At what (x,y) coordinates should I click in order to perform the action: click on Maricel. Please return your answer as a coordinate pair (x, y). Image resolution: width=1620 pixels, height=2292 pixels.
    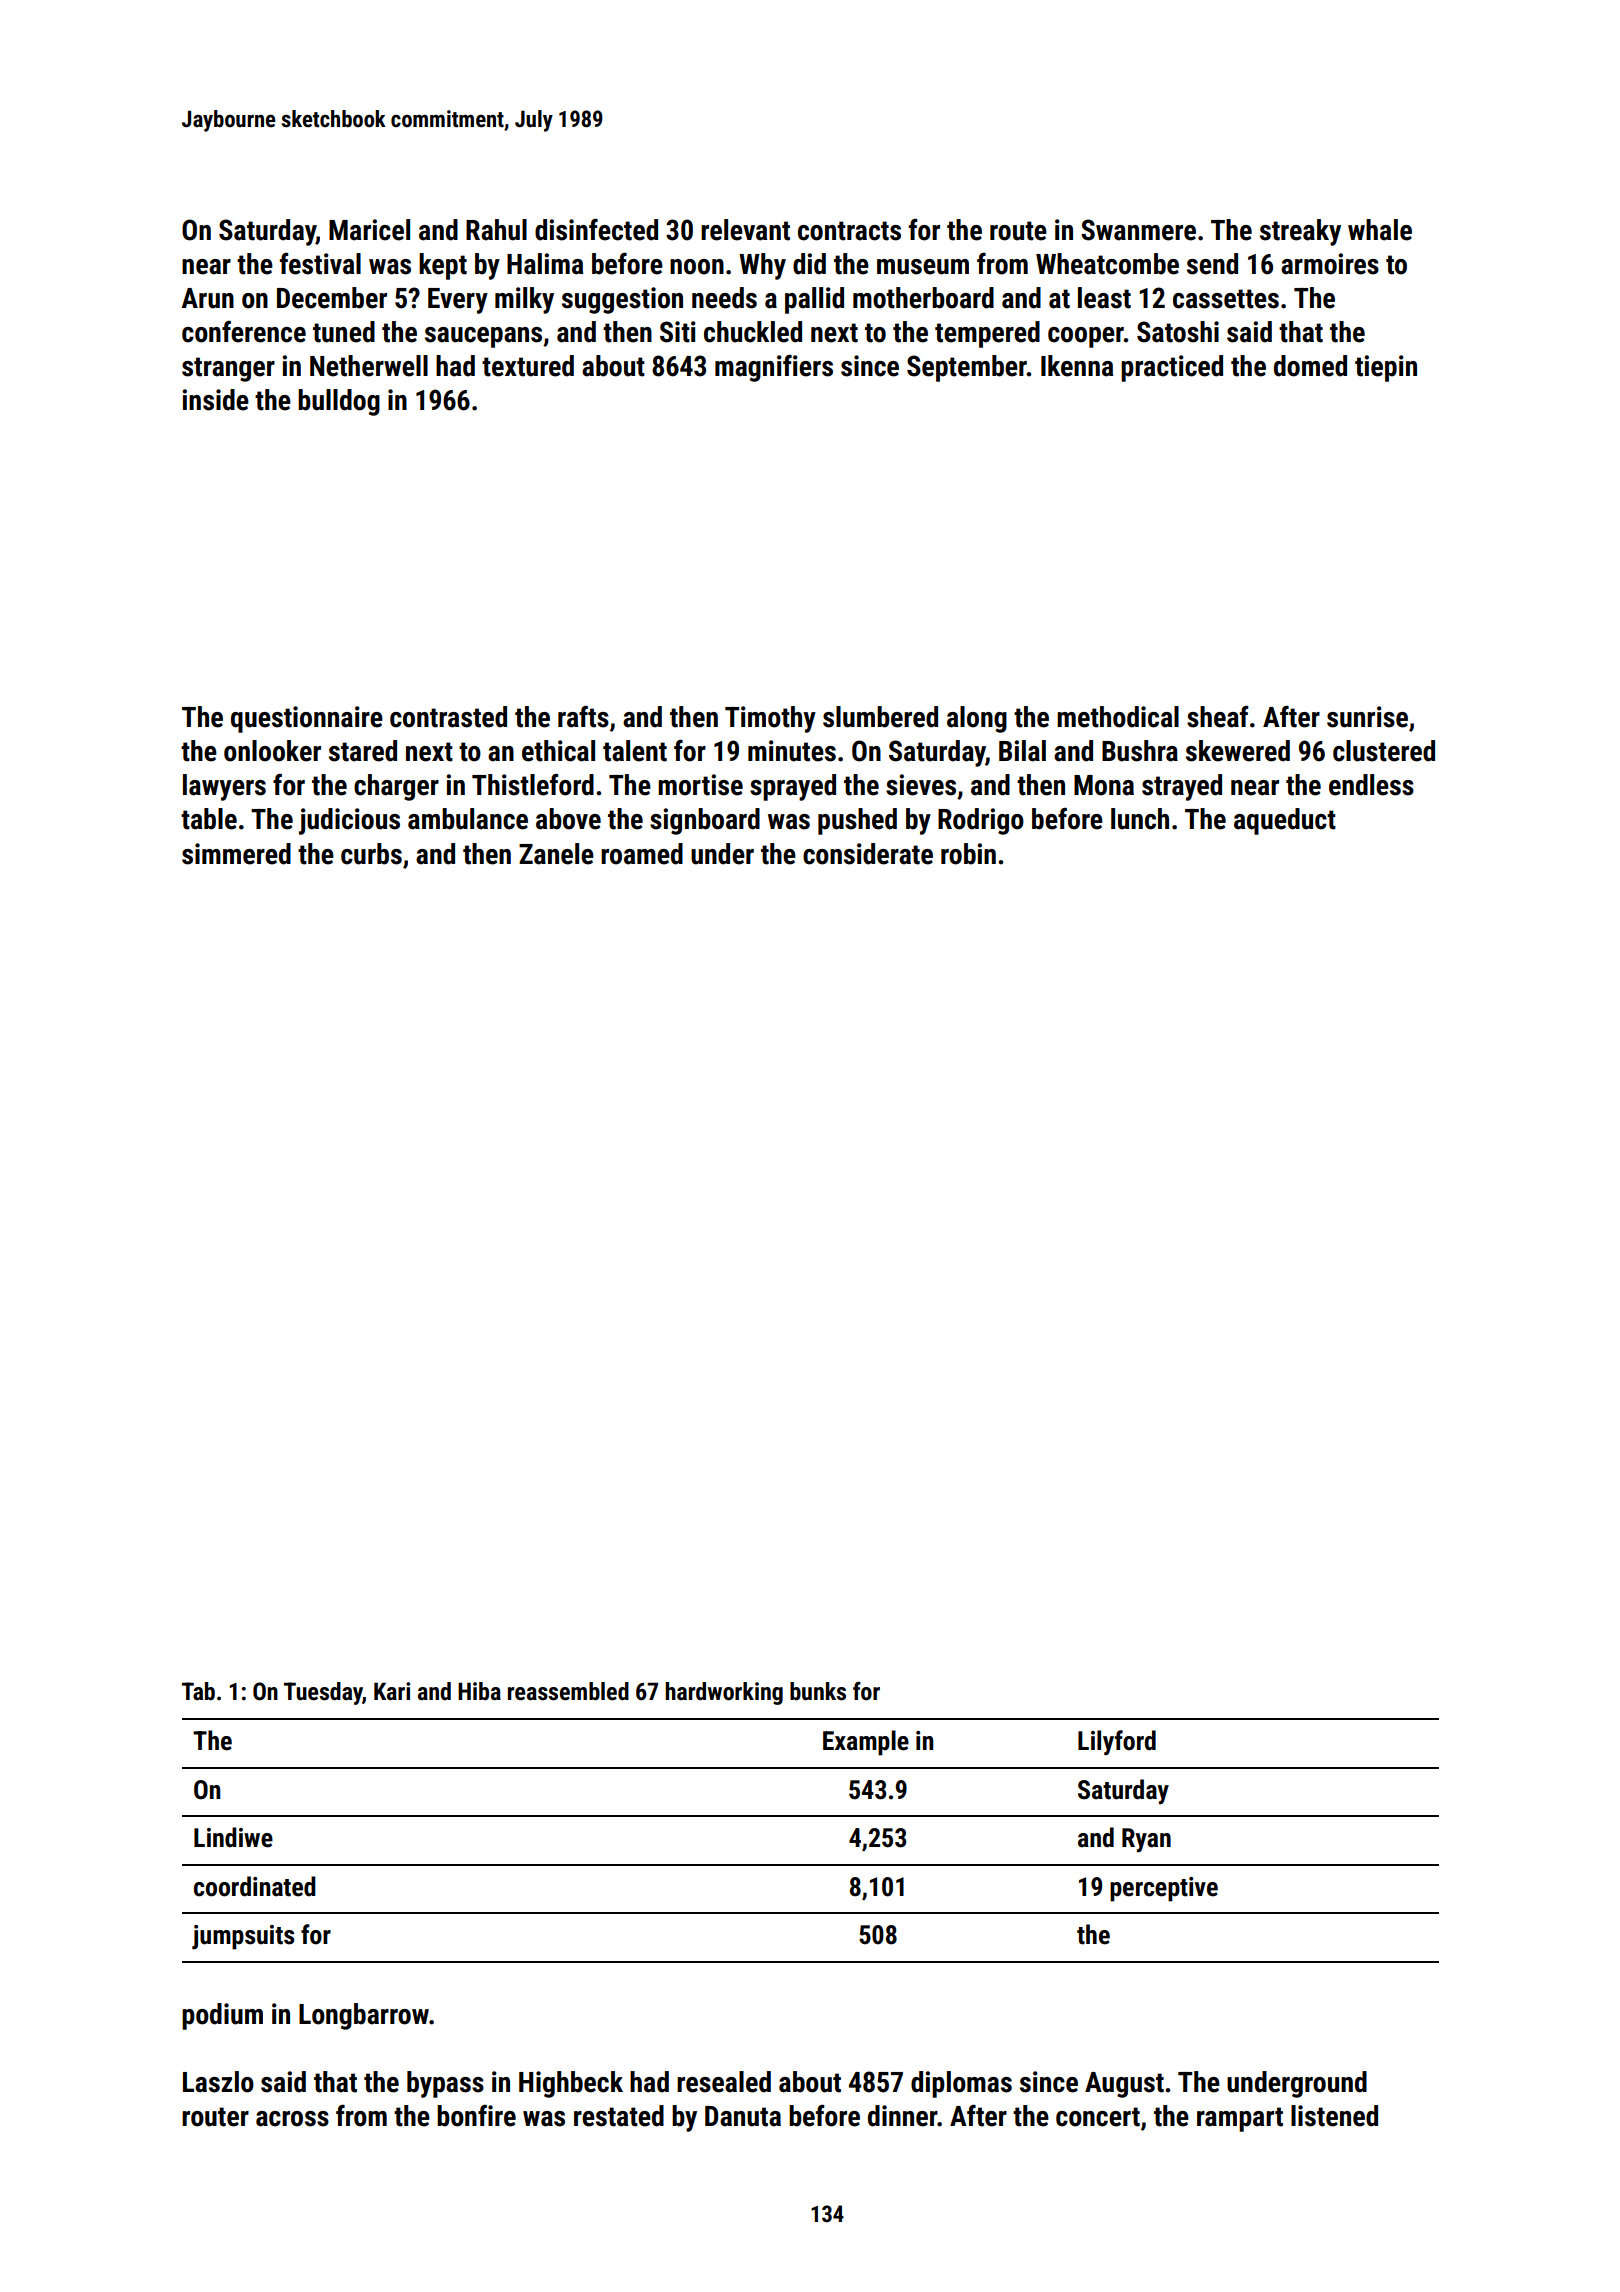
    Looking at the image, I should click on (369, 230).
